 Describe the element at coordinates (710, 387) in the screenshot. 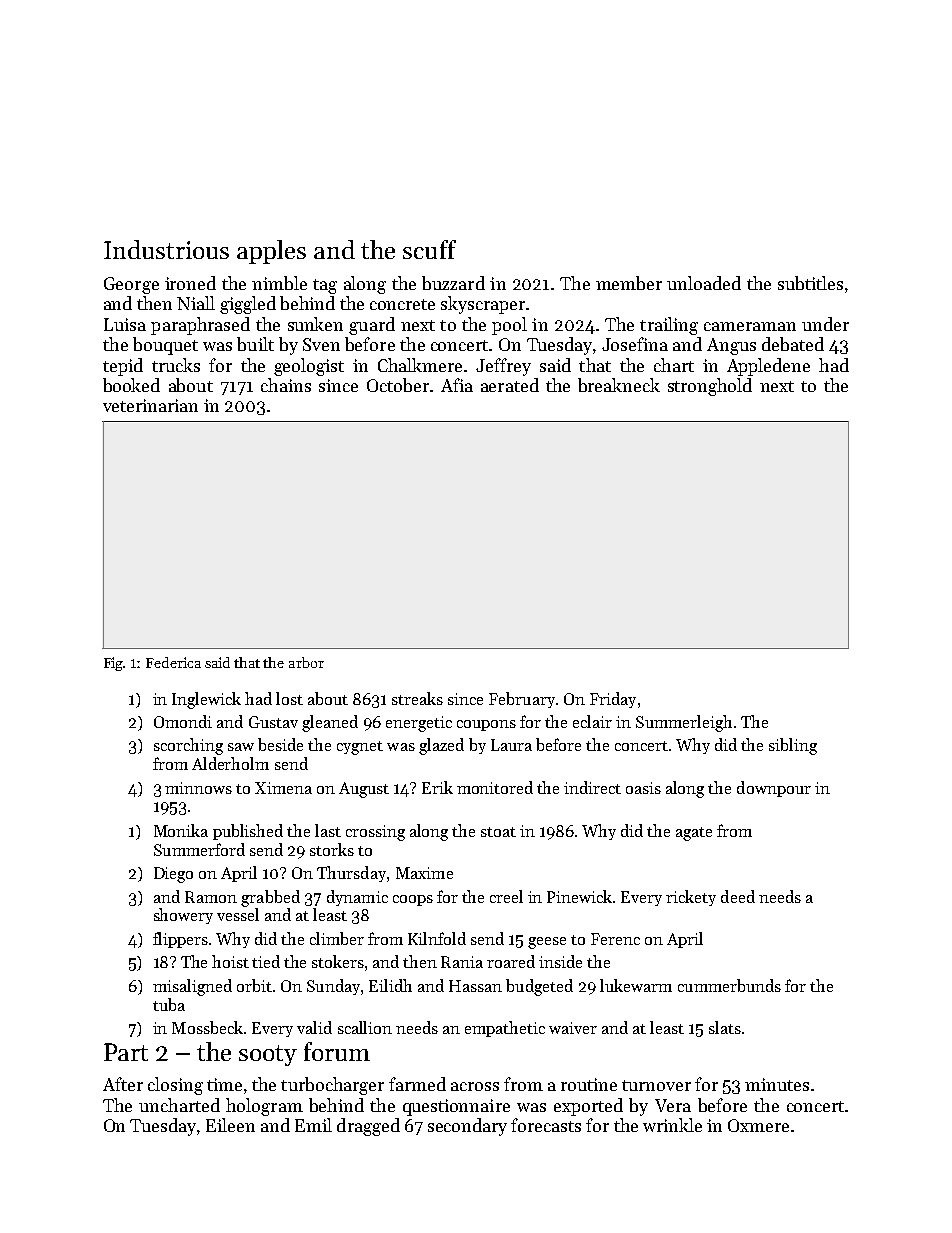

I see `stronghold` at that location.
